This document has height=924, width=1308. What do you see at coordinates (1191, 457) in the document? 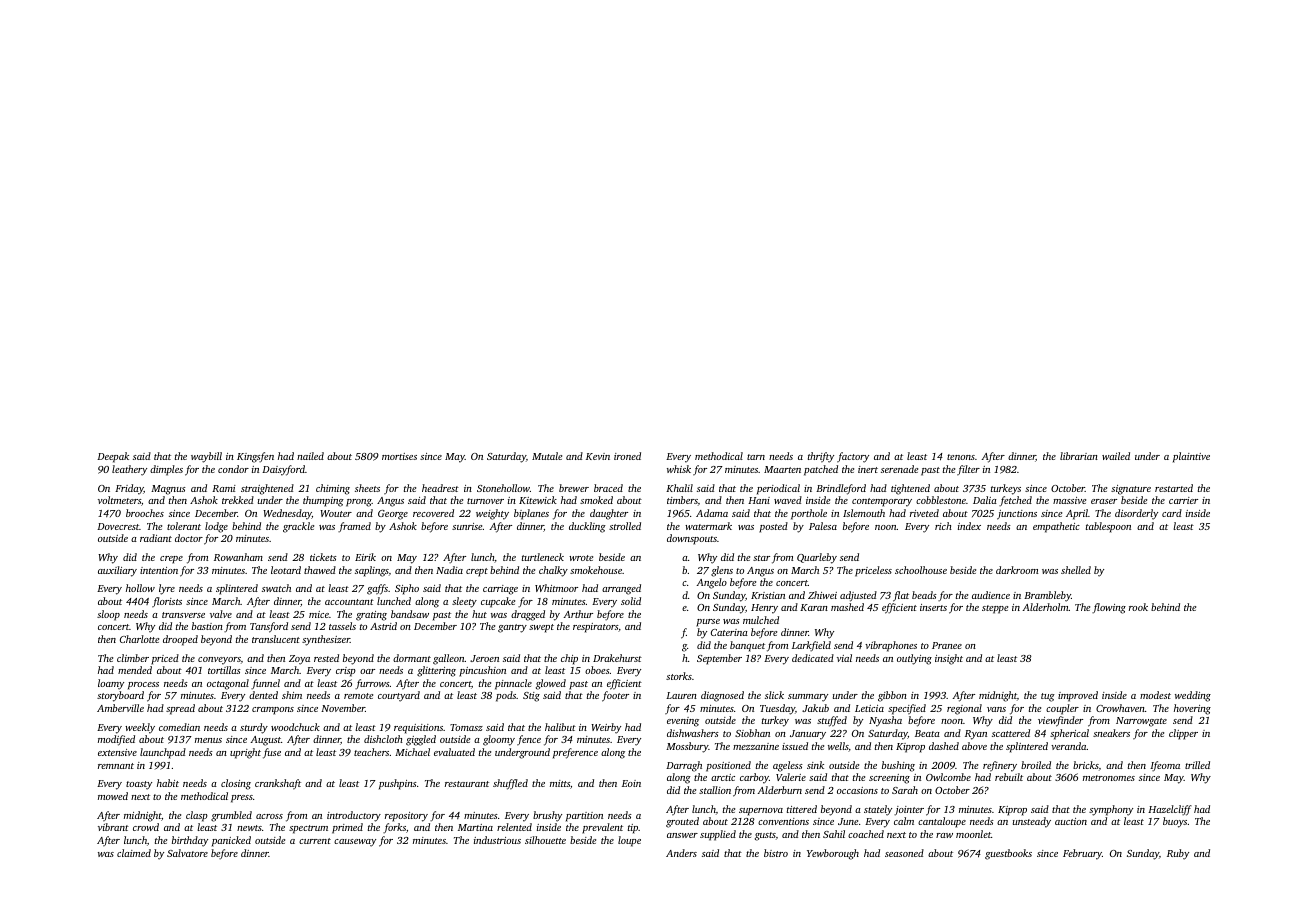
I see `plaintive` at bounding box center [1191, 457].
